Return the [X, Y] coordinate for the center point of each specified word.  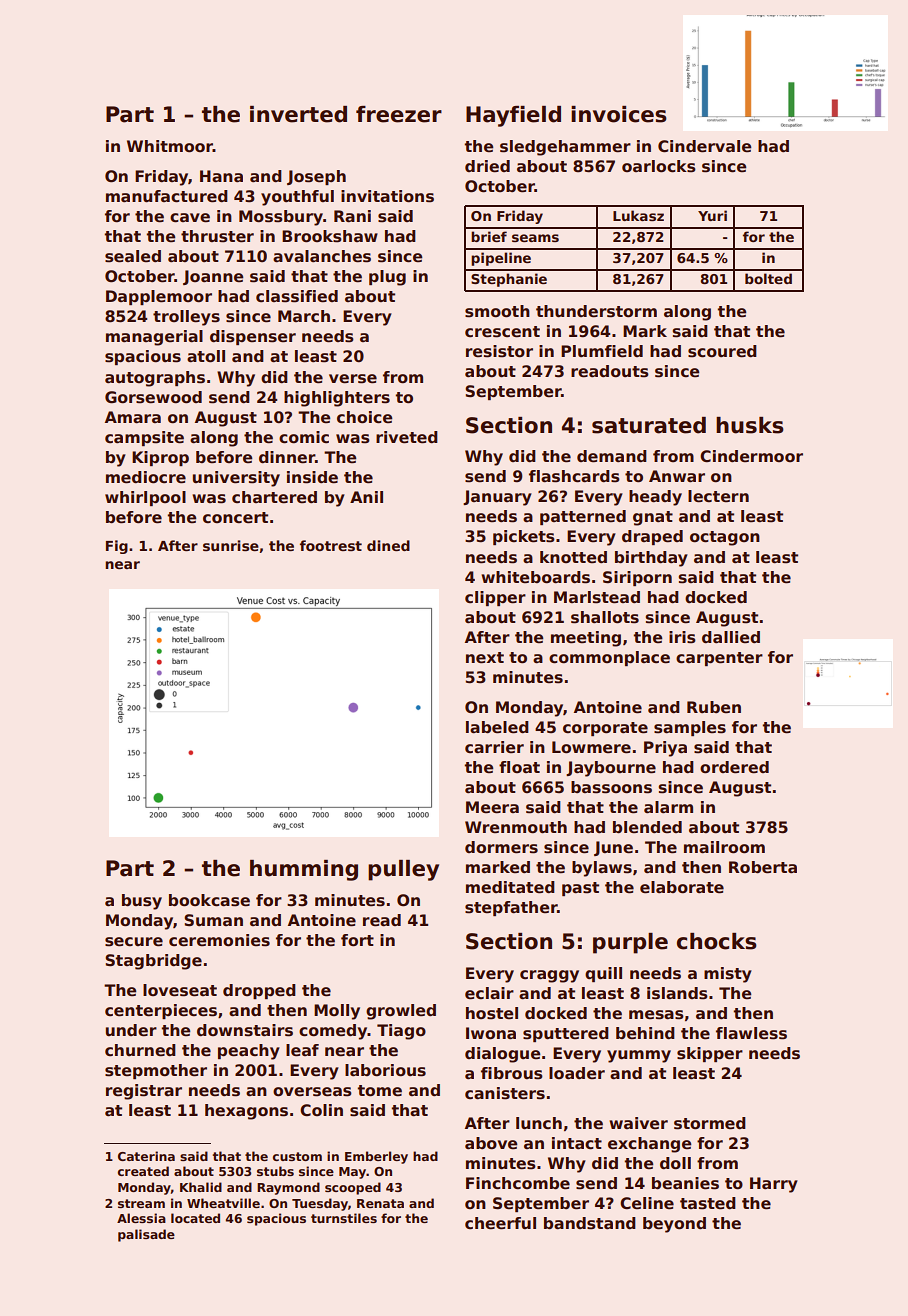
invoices [619, 114]
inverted [298, 114]
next [485, 658]
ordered [734, 767]
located [195, 1218]
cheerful [500, 1223]
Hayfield [513, 116]
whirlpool [145, 498]
